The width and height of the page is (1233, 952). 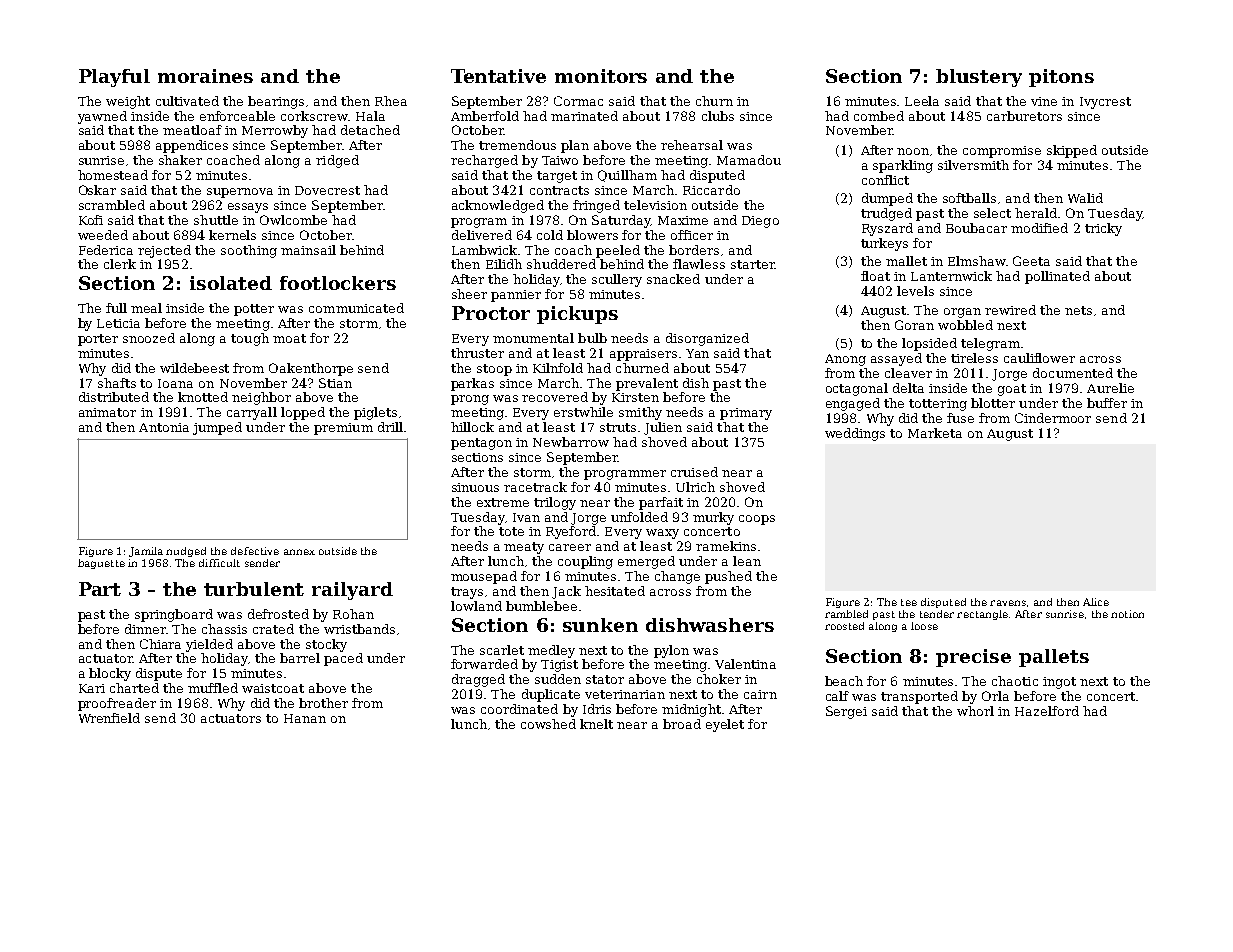 I want to click on Federica, so click(x=106, y=250).
